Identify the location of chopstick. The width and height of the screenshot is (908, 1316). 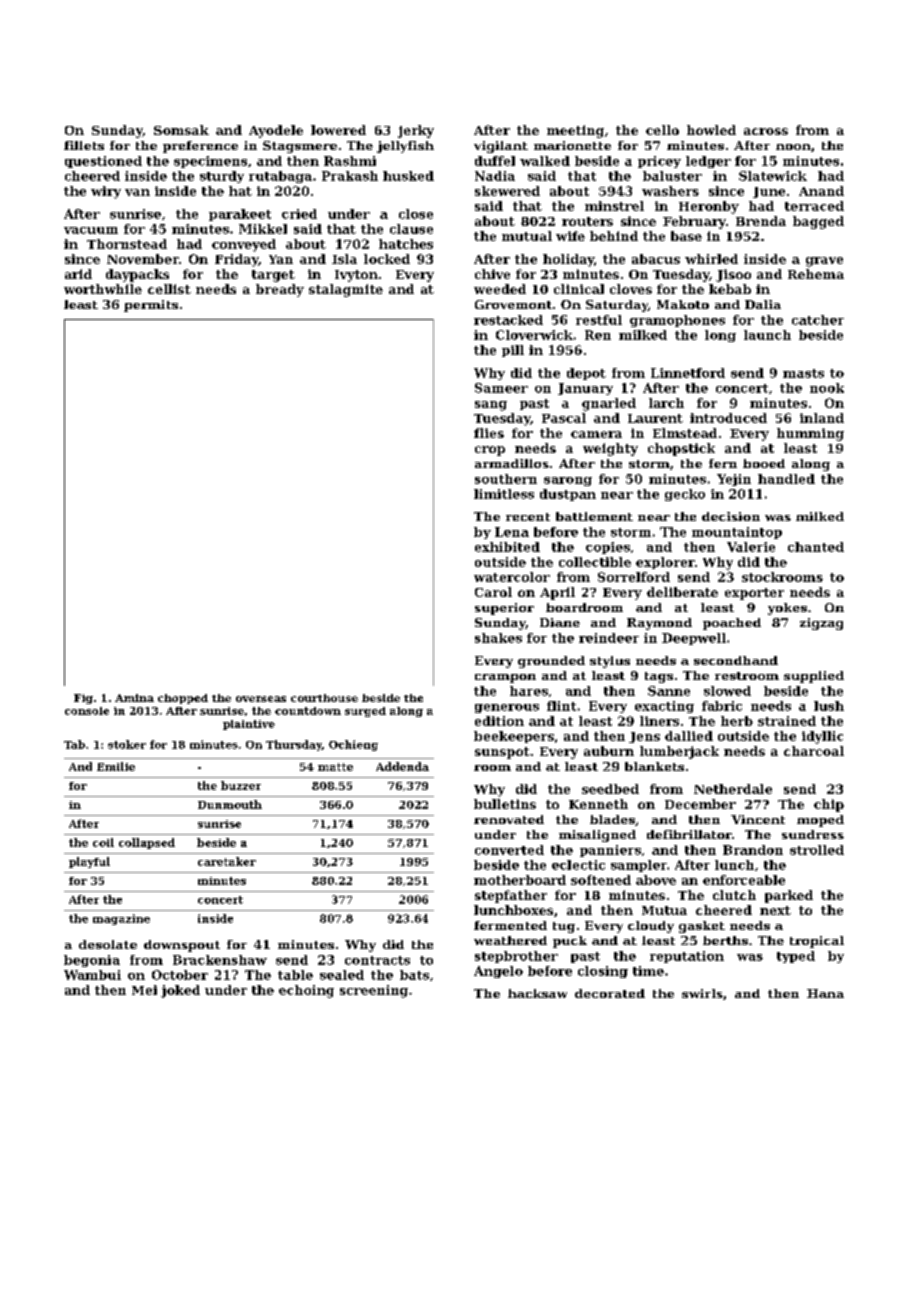
(681, 449).
